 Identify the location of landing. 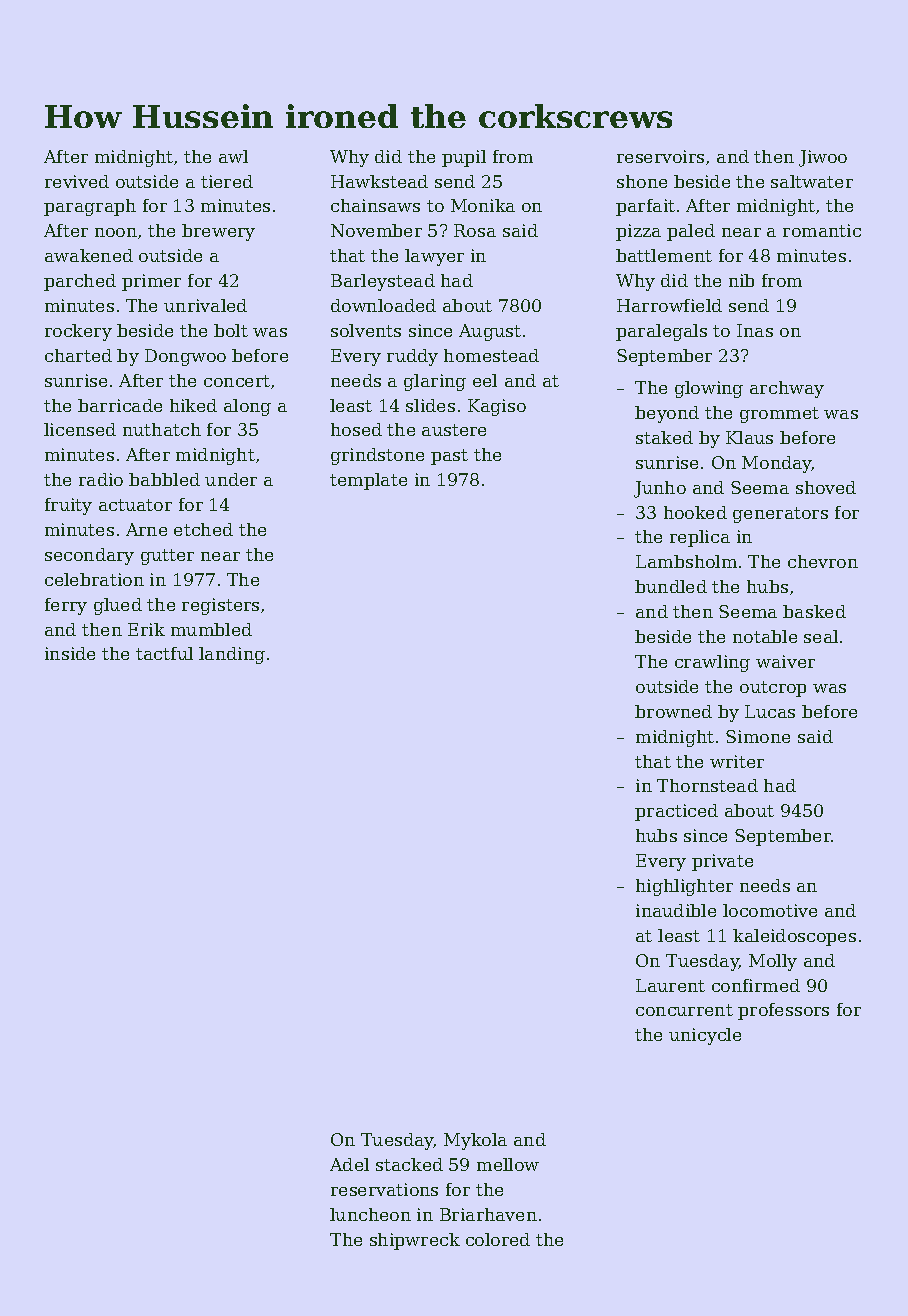
(232, 655).
